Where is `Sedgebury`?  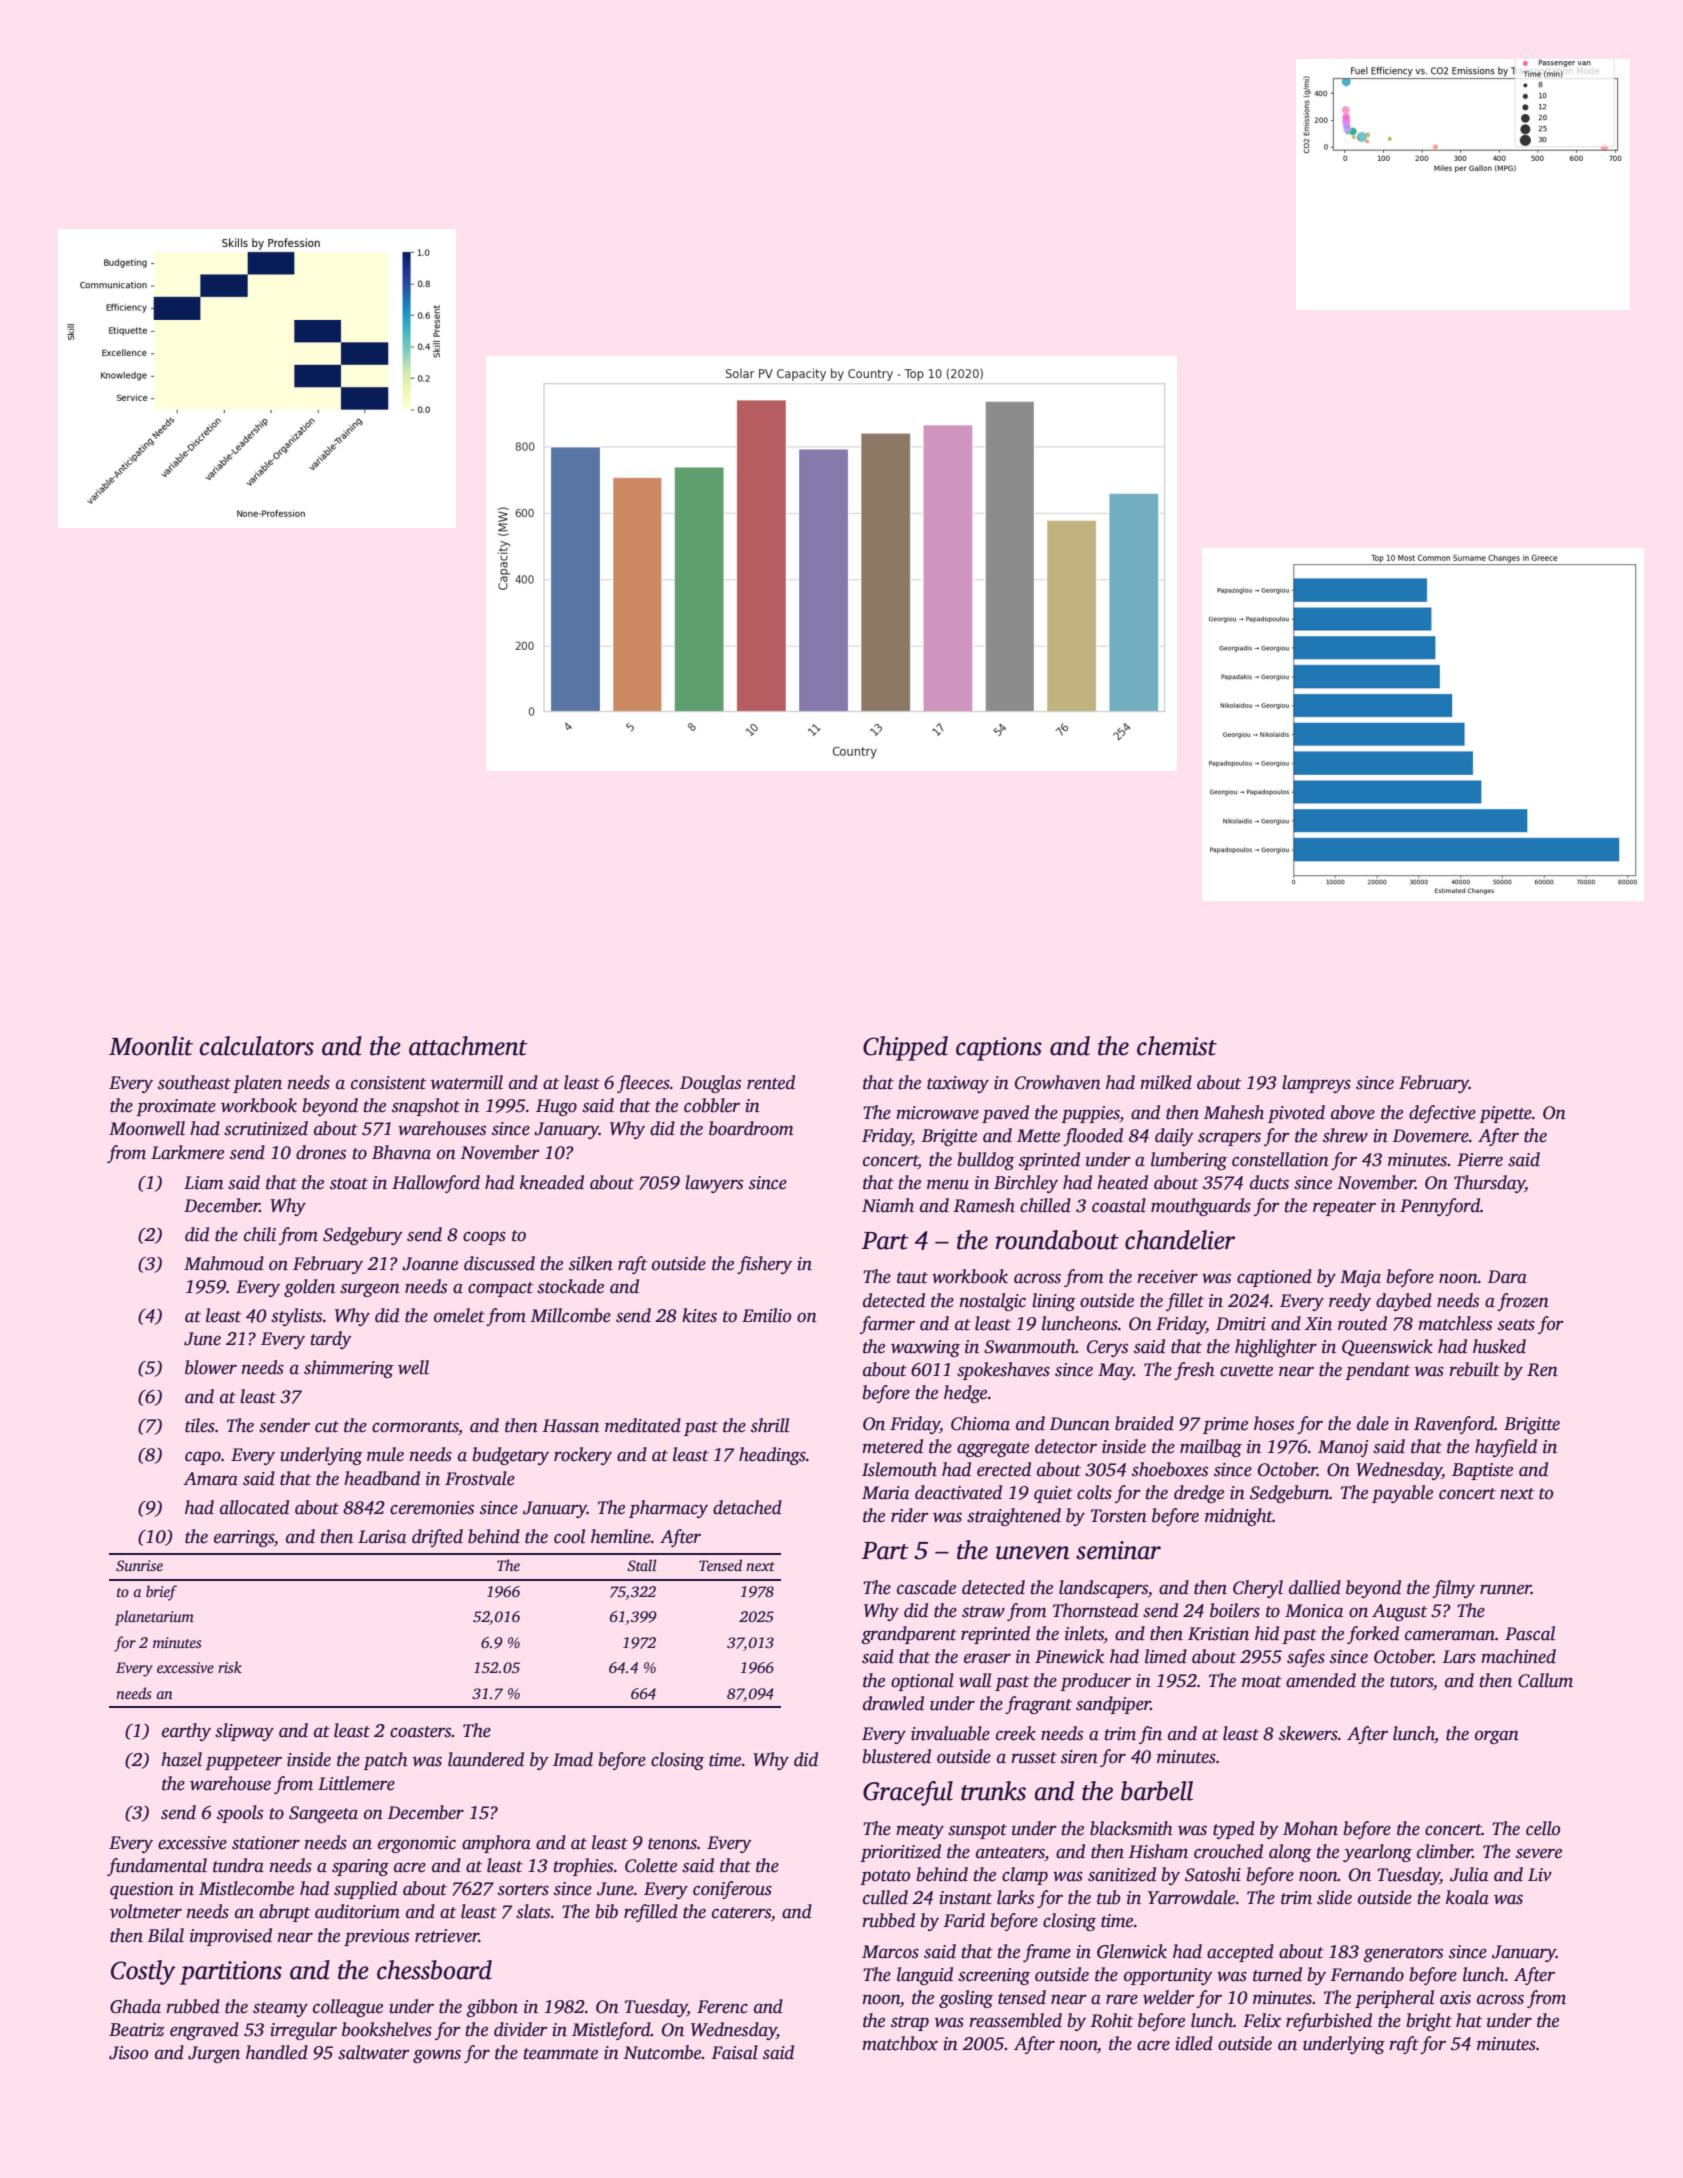
Sedgebury is located at coordinates (363, 1236).
